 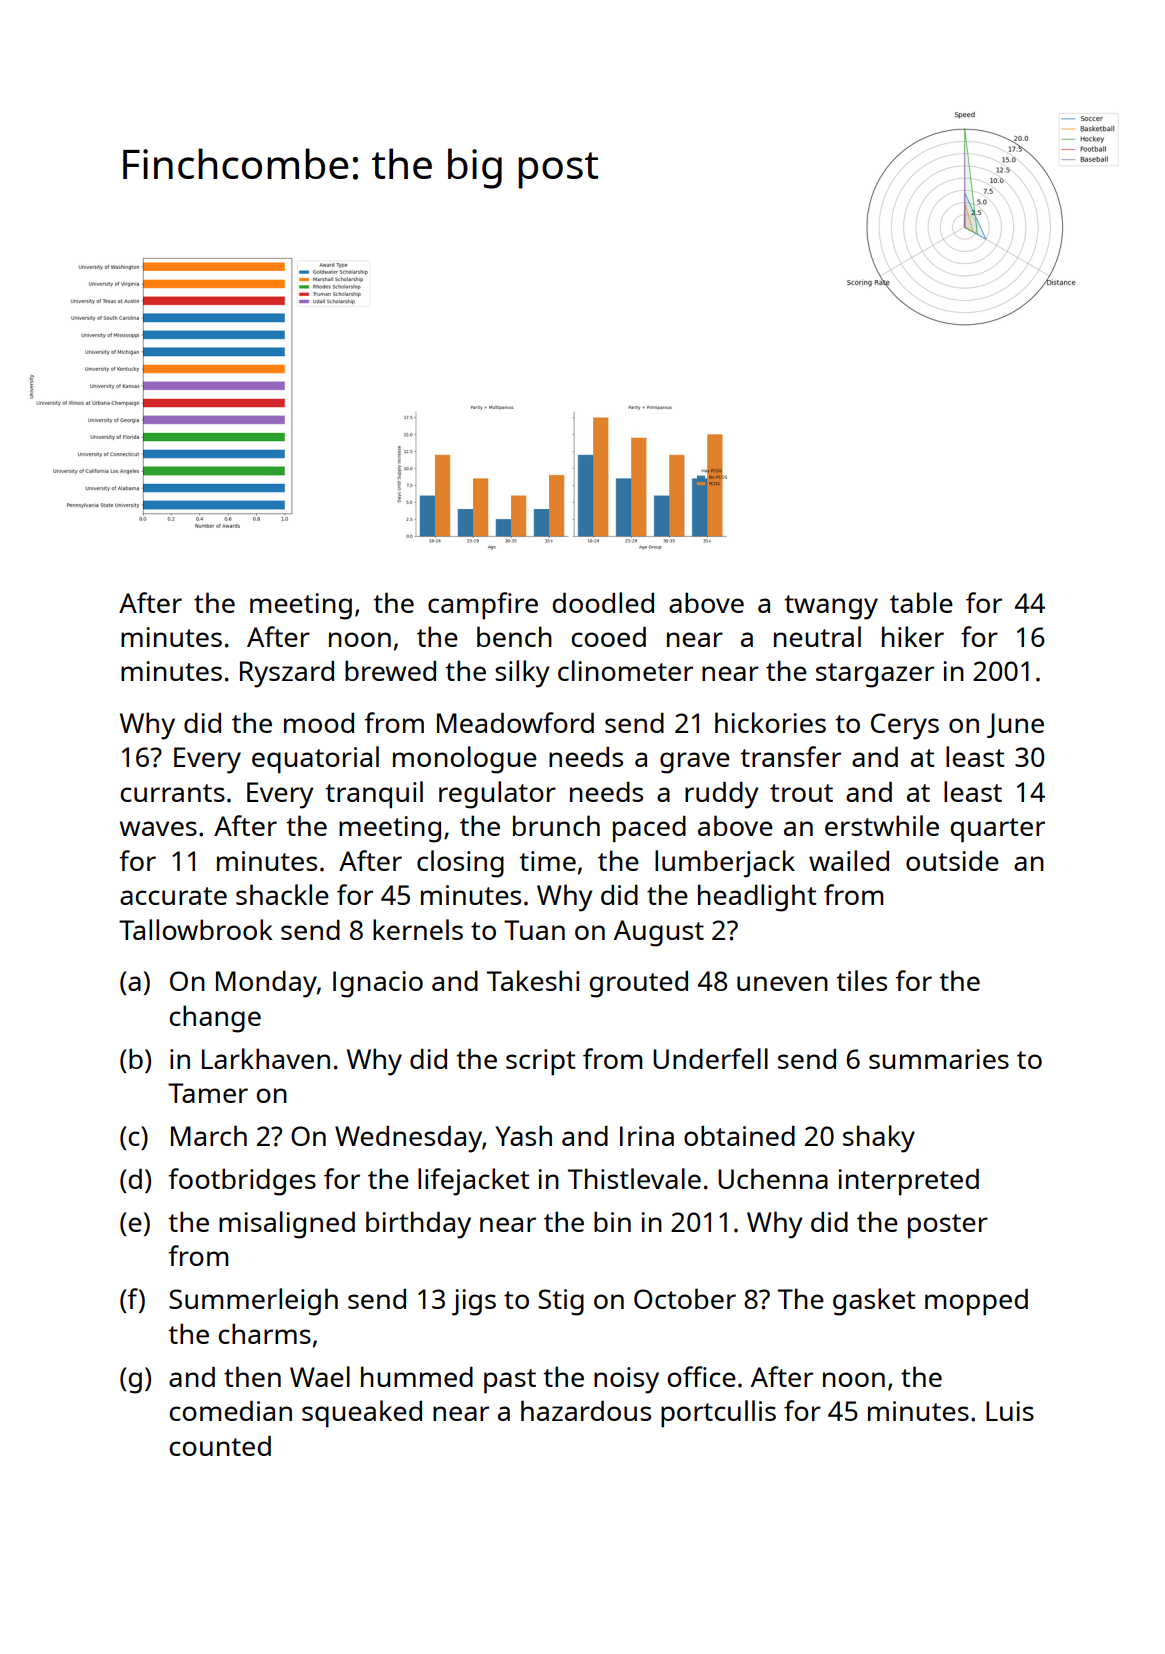 I want to click on Ryszard, so click(x=287, y=674).
